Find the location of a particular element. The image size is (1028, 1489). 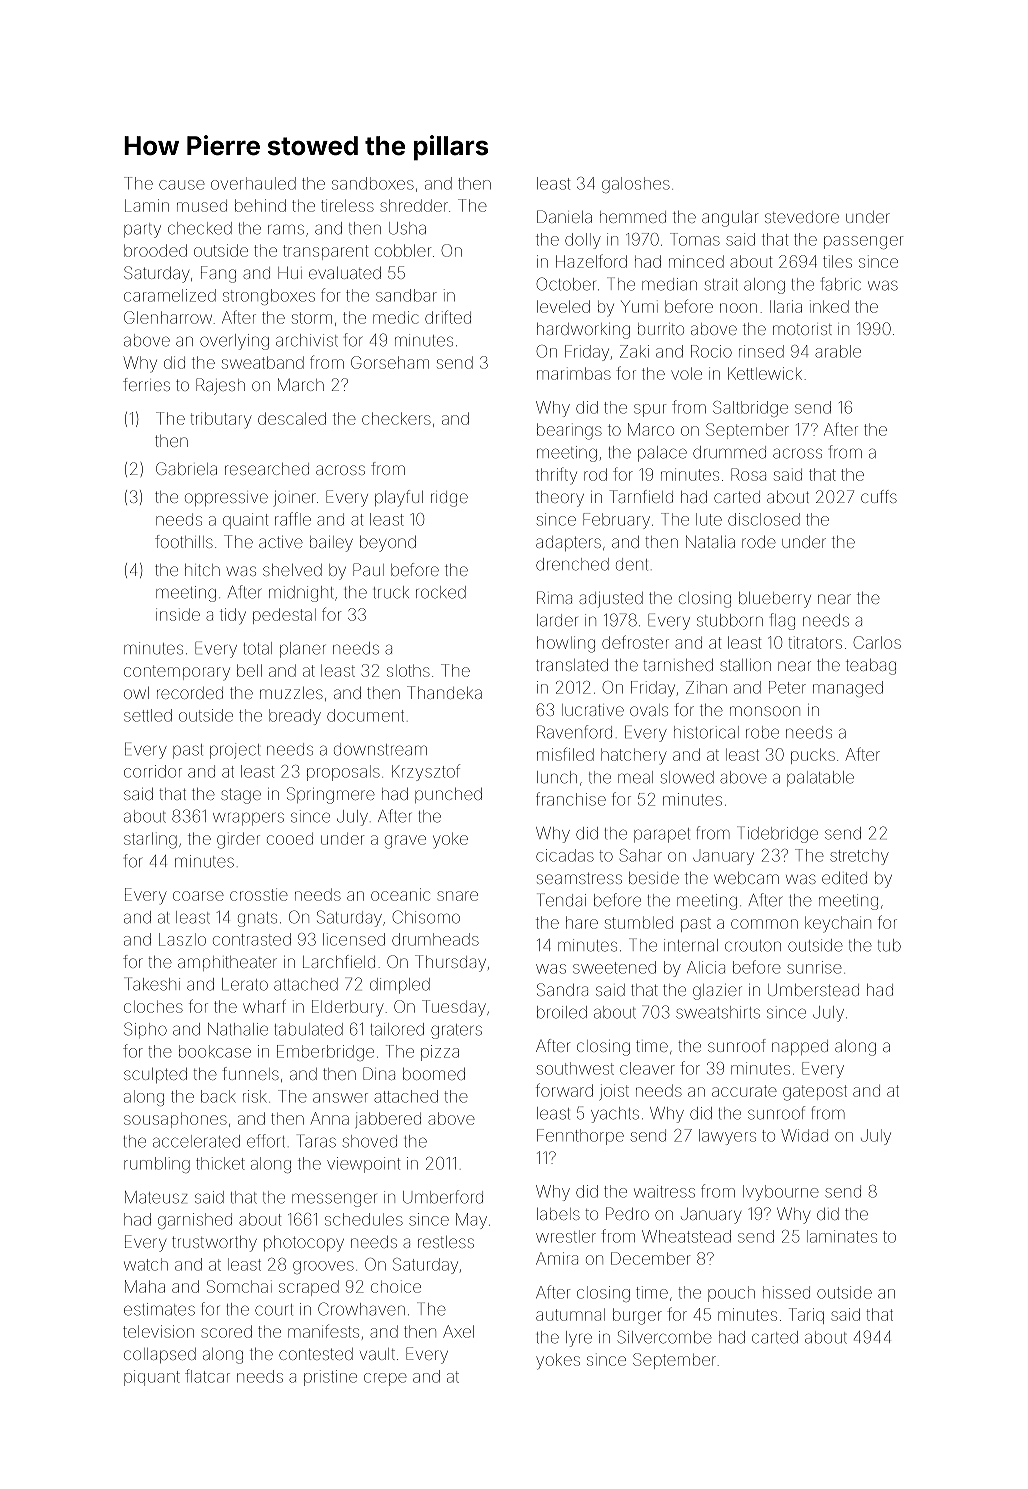

overhauled is located at coordinates (253, 183).
